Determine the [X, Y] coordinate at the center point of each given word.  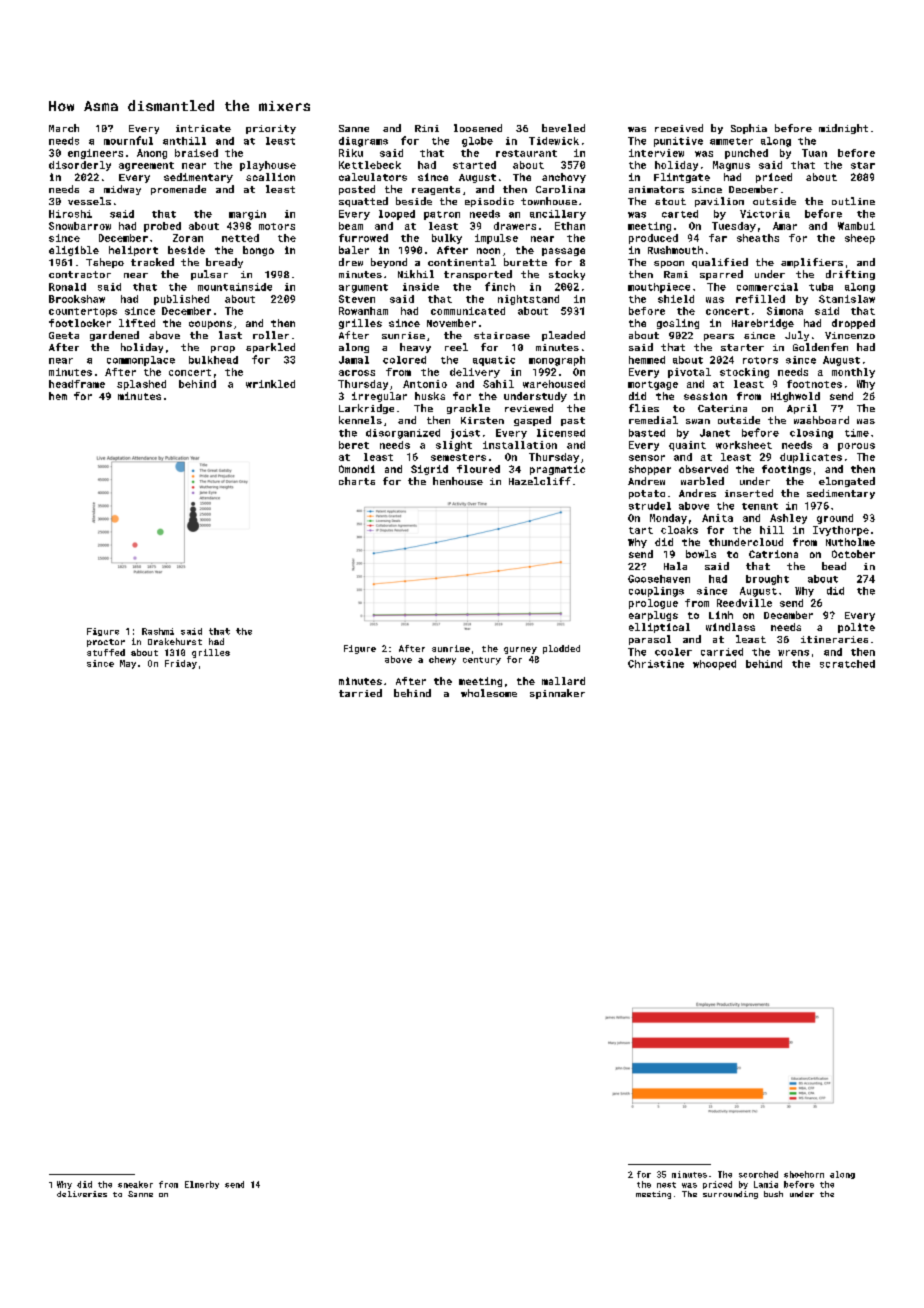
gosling [678, 324]
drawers [515, 226]
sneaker [135, 1184]
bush [773, 1194]
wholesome [489, 693]
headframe [77, 384]
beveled [563, 128]
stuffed [106, 652]
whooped [714, 665]
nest [666, 1185]
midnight [843, 129]
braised [196, 153]
